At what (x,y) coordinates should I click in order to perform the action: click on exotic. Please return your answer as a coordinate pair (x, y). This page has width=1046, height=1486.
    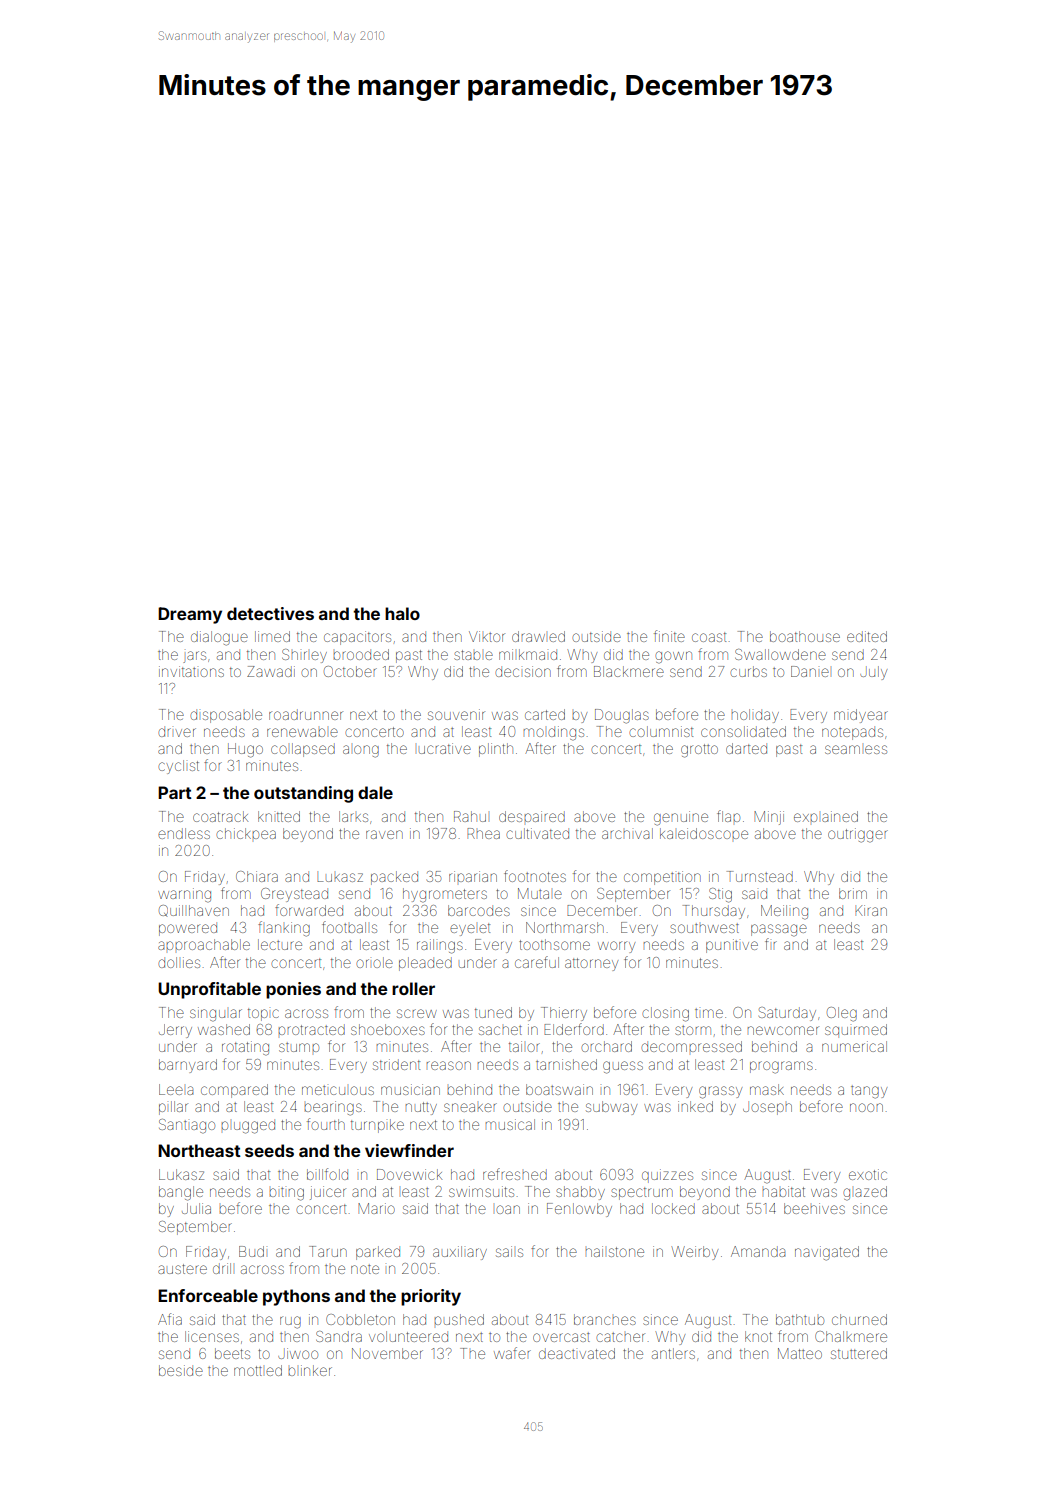
    Looking at the image, I should click on (868, 1174).
